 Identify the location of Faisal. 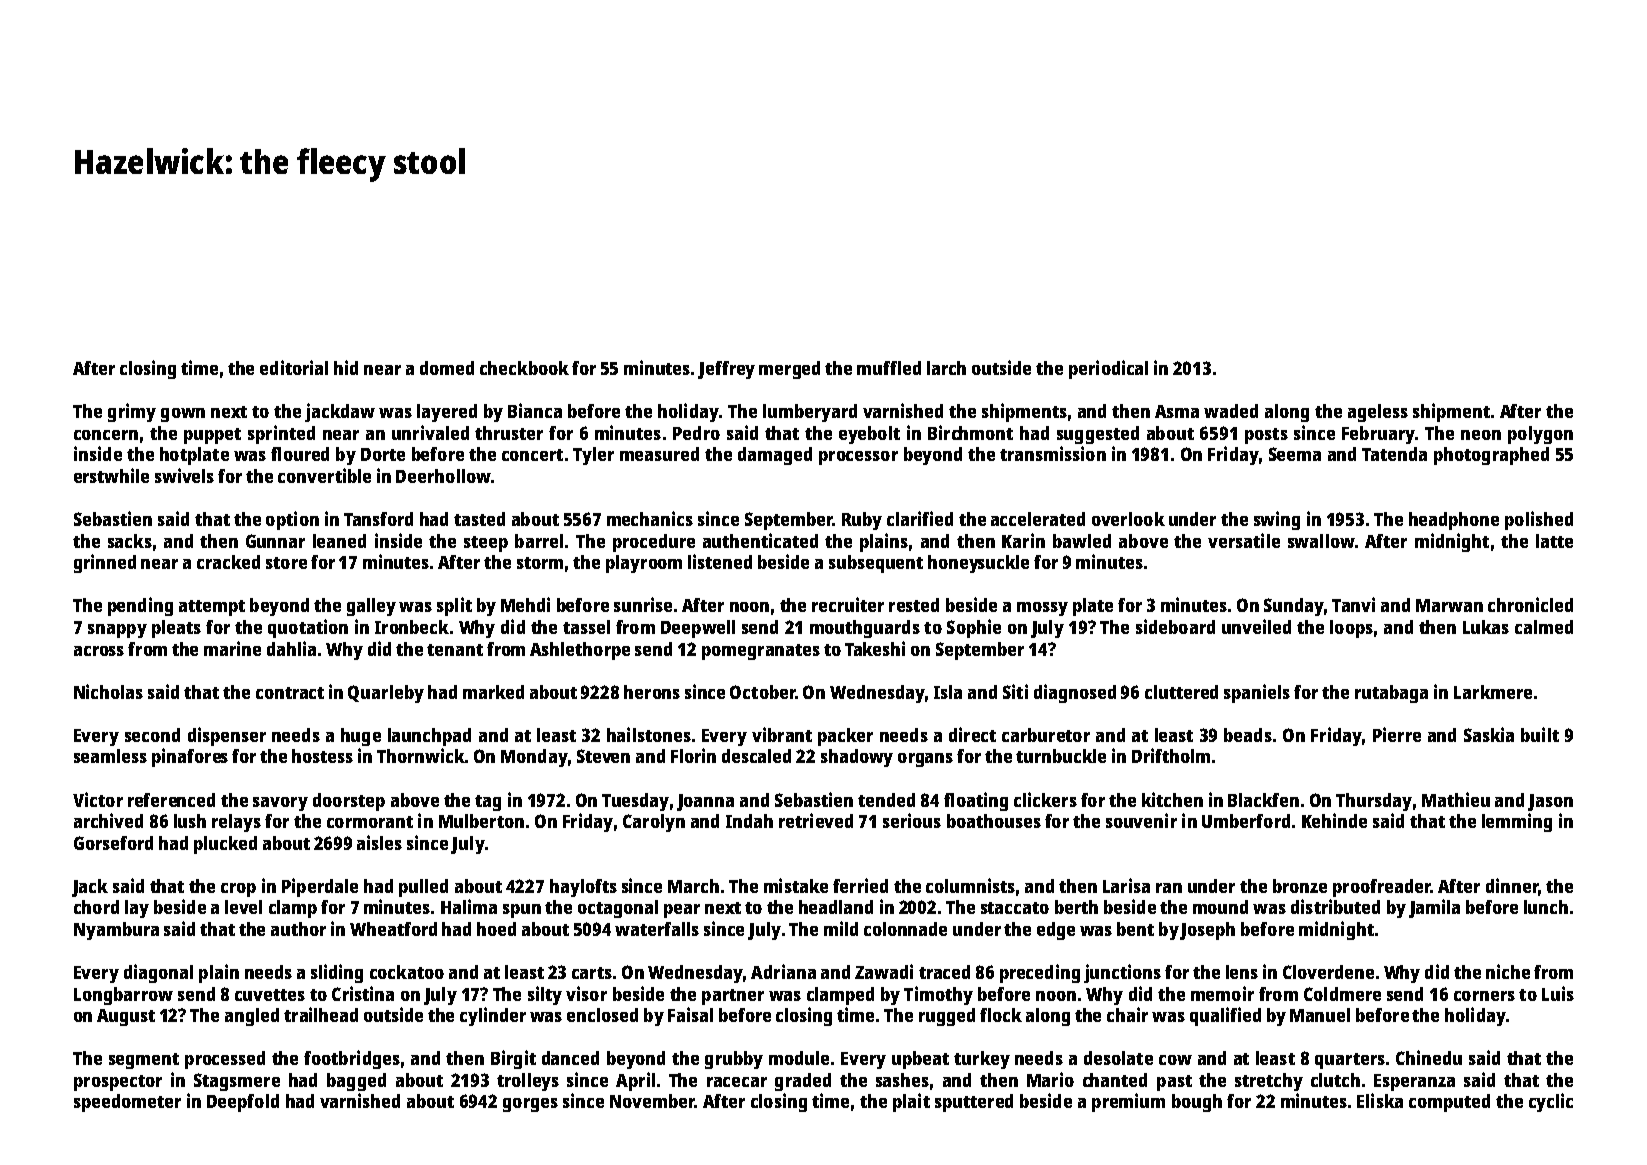
(690, 1014).
